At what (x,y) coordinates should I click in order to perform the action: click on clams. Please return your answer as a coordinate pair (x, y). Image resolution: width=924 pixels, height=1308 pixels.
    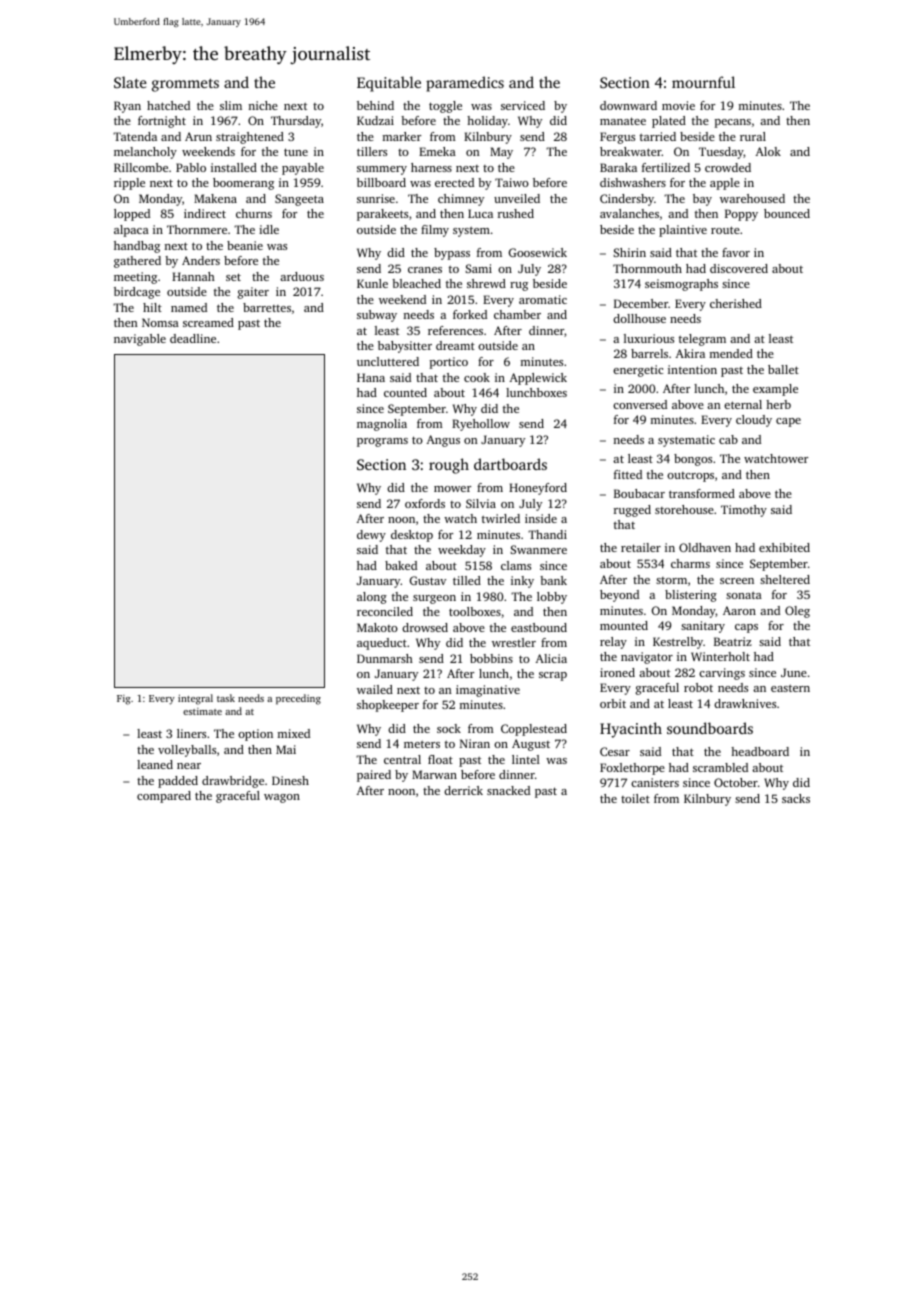
    Looking at the image, I should click on (516, 565).
